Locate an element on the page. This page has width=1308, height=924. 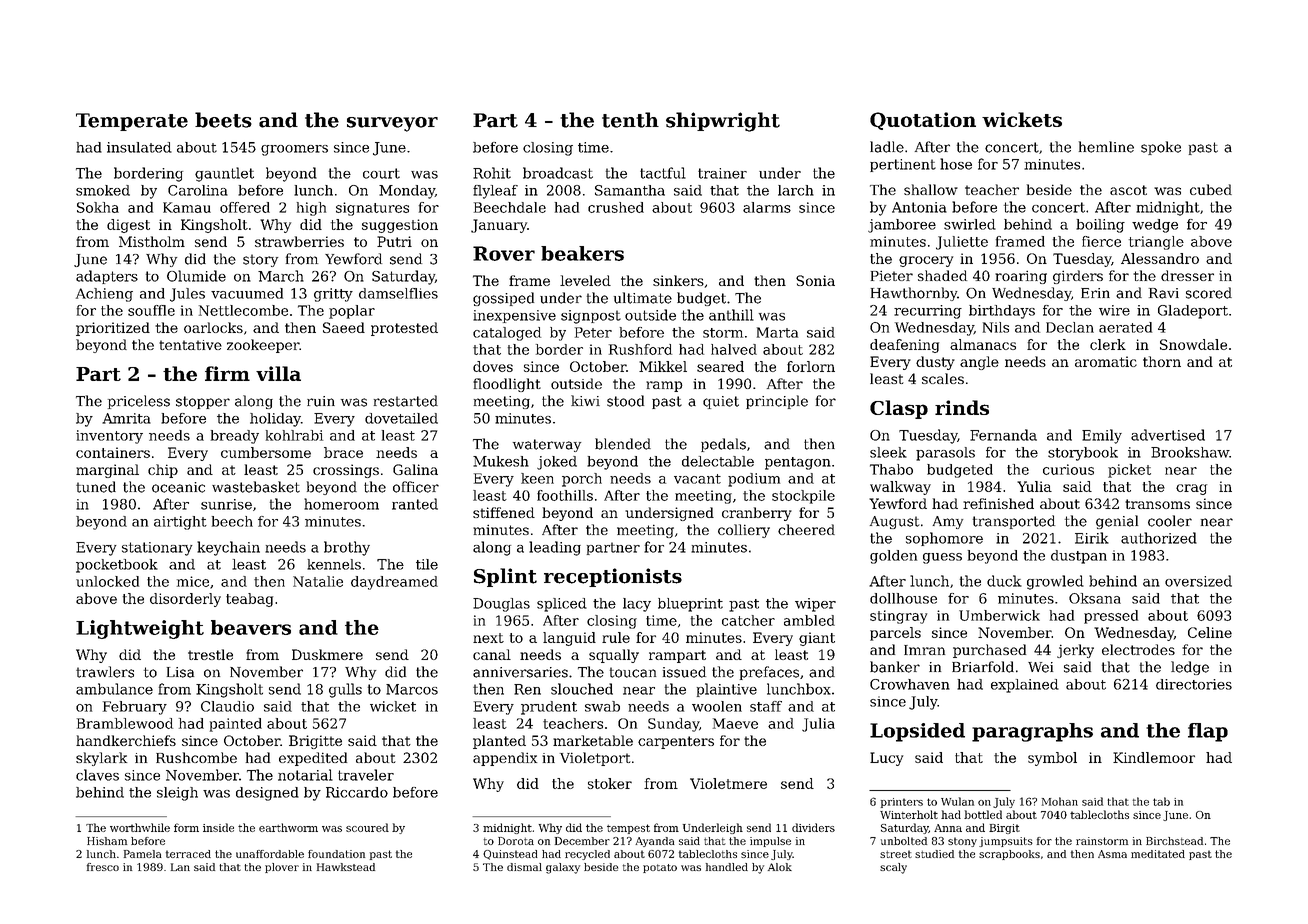
clerk is located at coordinates (1108, 344).
